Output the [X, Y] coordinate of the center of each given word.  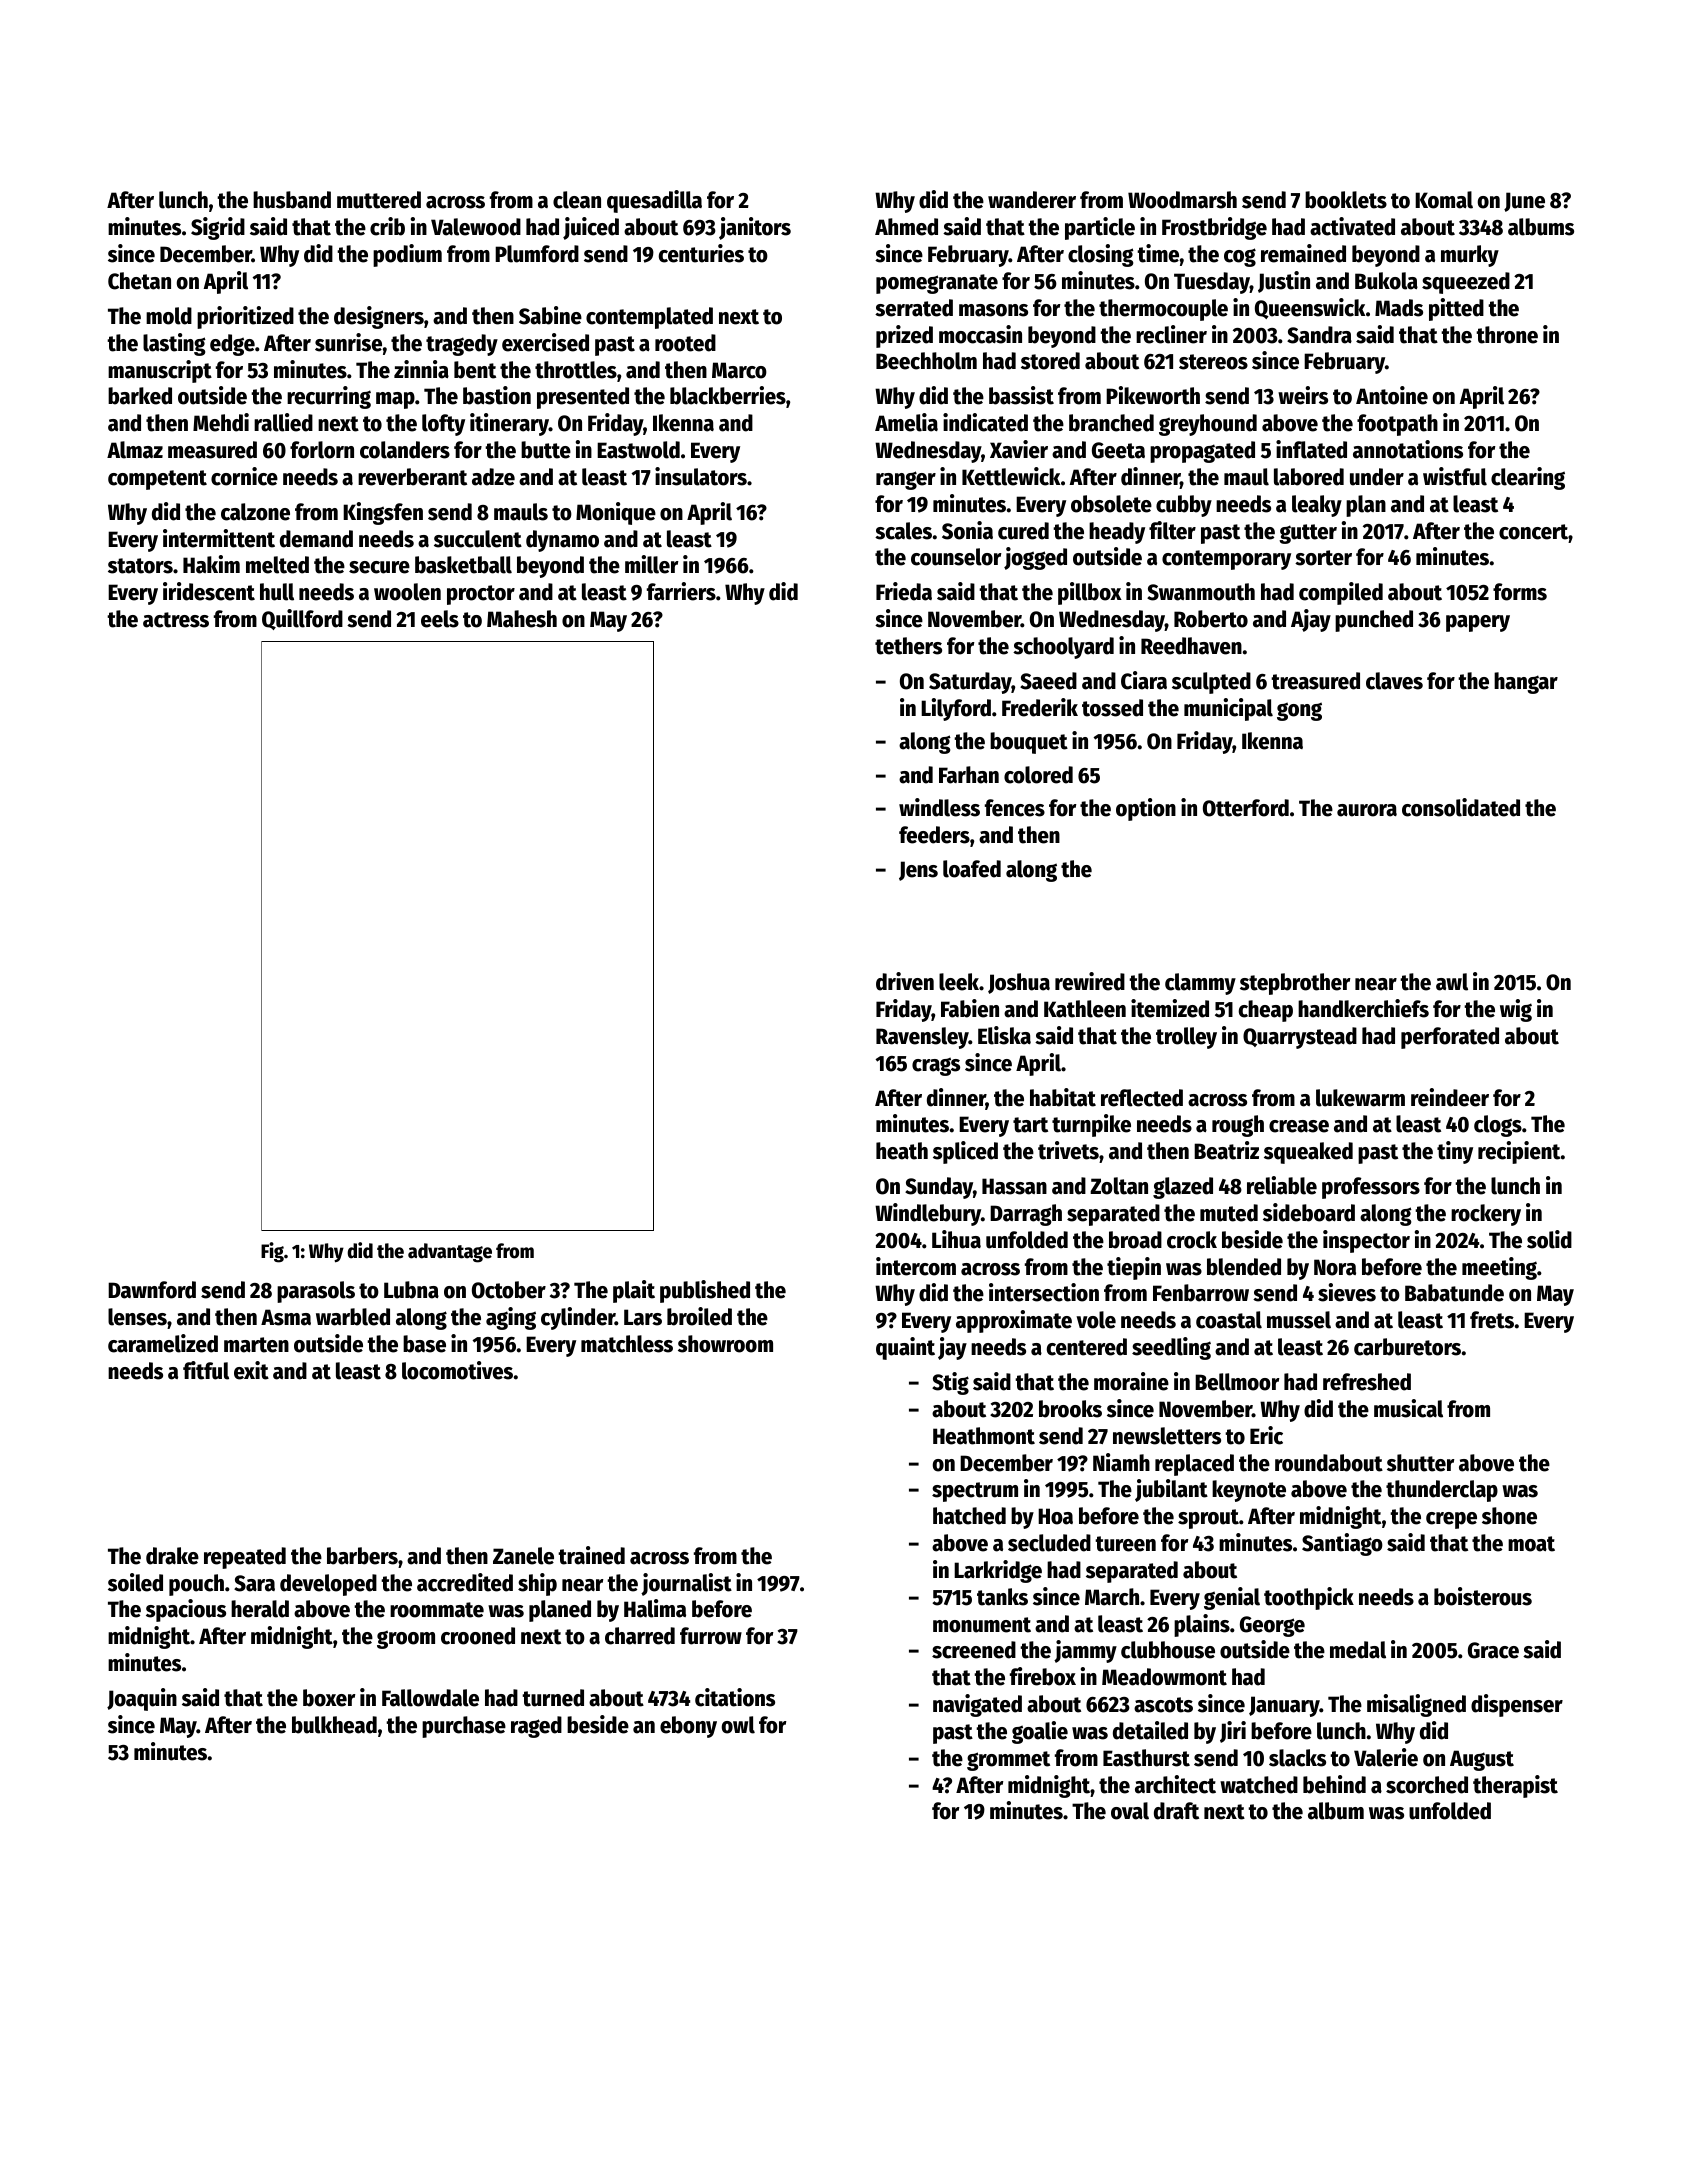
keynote [1249, 1491]
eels [440, 619]
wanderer [1032, 200]
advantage [450, 1253]
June [1524, 202]
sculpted [1211, 683]
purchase [464, 1727]
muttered [379, 200]
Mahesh [522, 619]
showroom [725, 1344]
